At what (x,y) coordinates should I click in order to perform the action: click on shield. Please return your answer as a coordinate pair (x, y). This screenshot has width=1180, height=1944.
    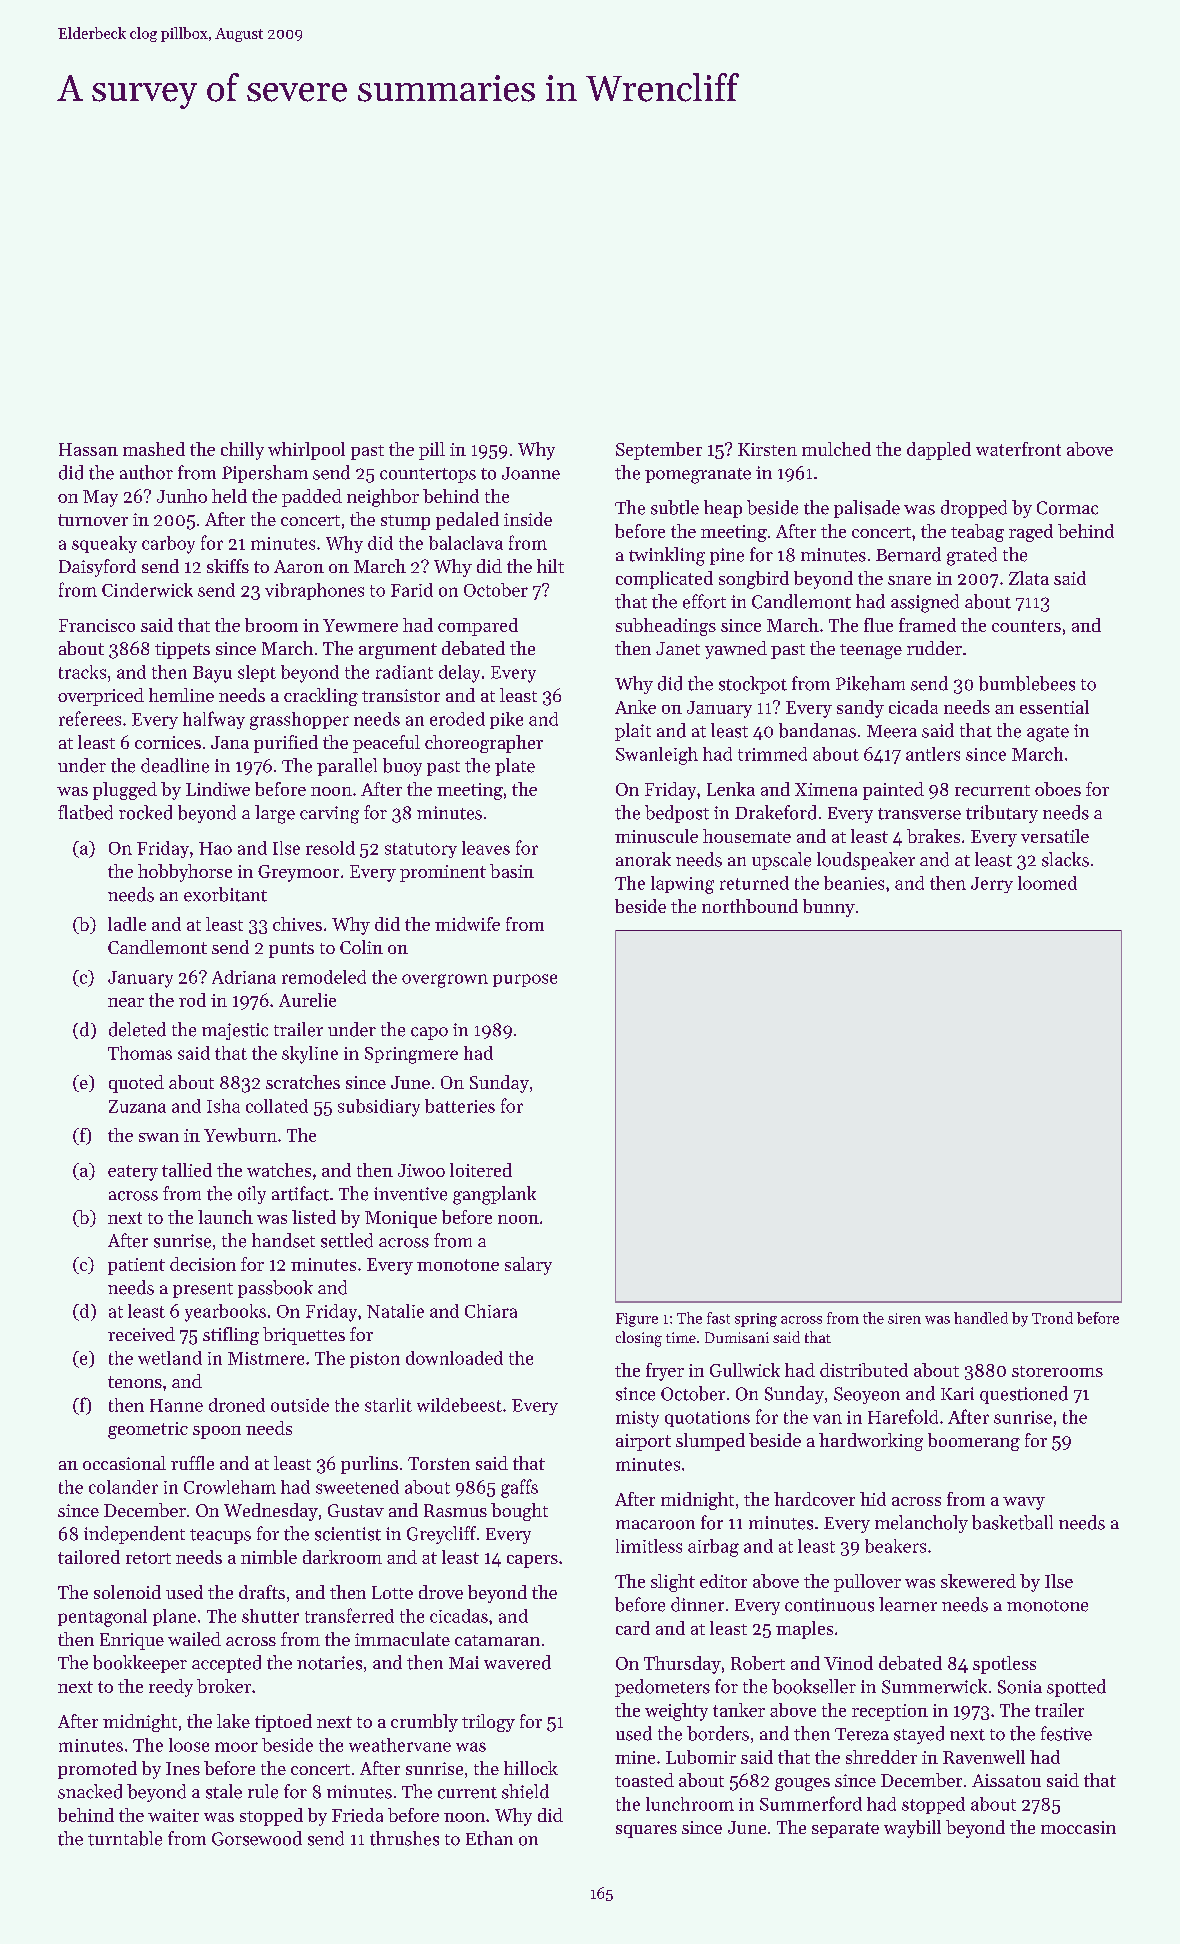
    Looking at the image, I should click on (525, 1791).
